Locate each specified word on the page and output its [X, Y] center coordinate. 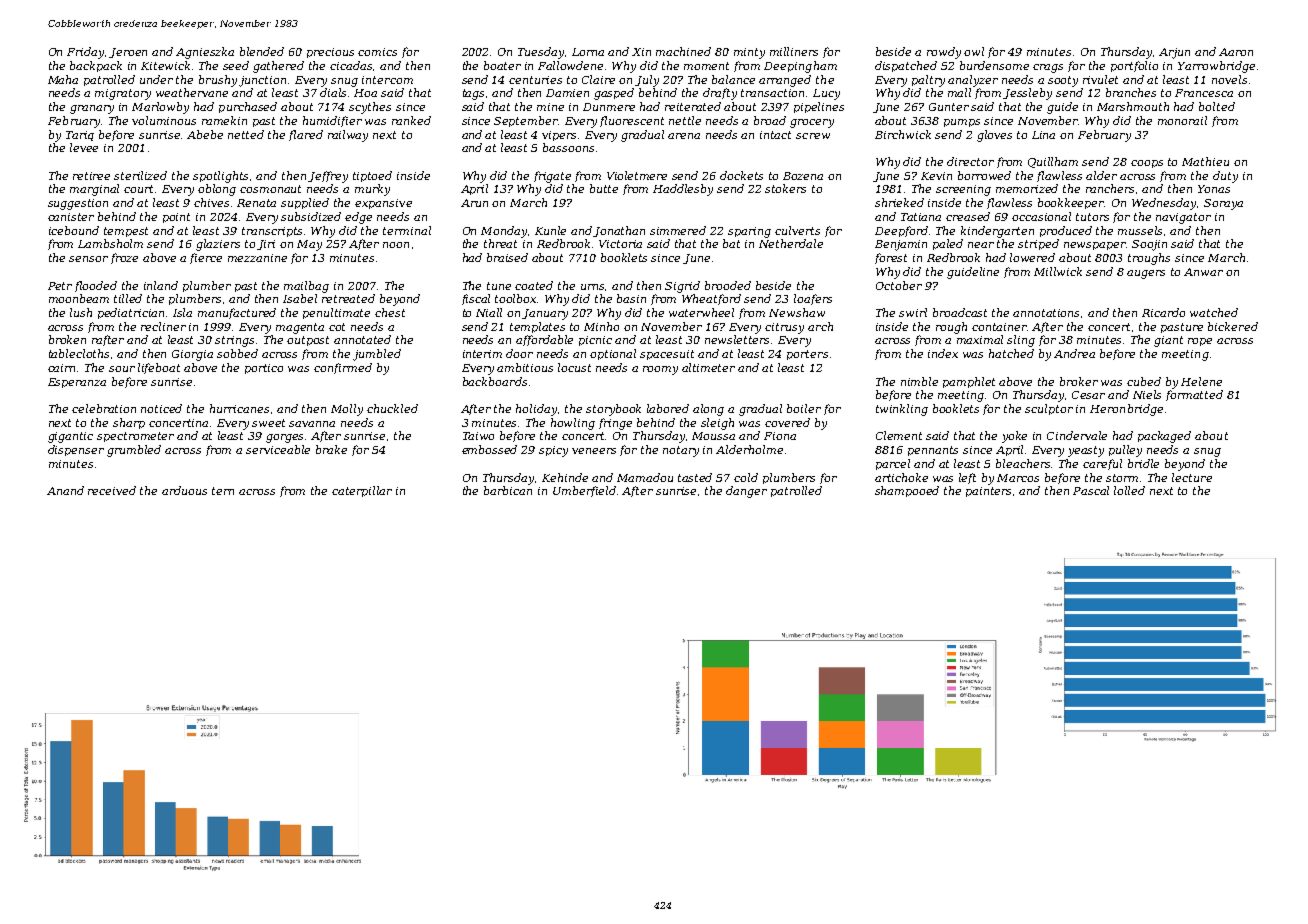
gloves [994, 136]
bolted [1217, 106]
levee [84, 147]
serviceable [278, 449]
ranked [411, 120]
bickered [1233, 326]
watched [1214, 312]
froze [124, 258]
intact [775, 135]
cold [746, 477]
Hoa [365, 93]
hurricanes [239, 408]
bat [731, 243]
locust [574, 367]
